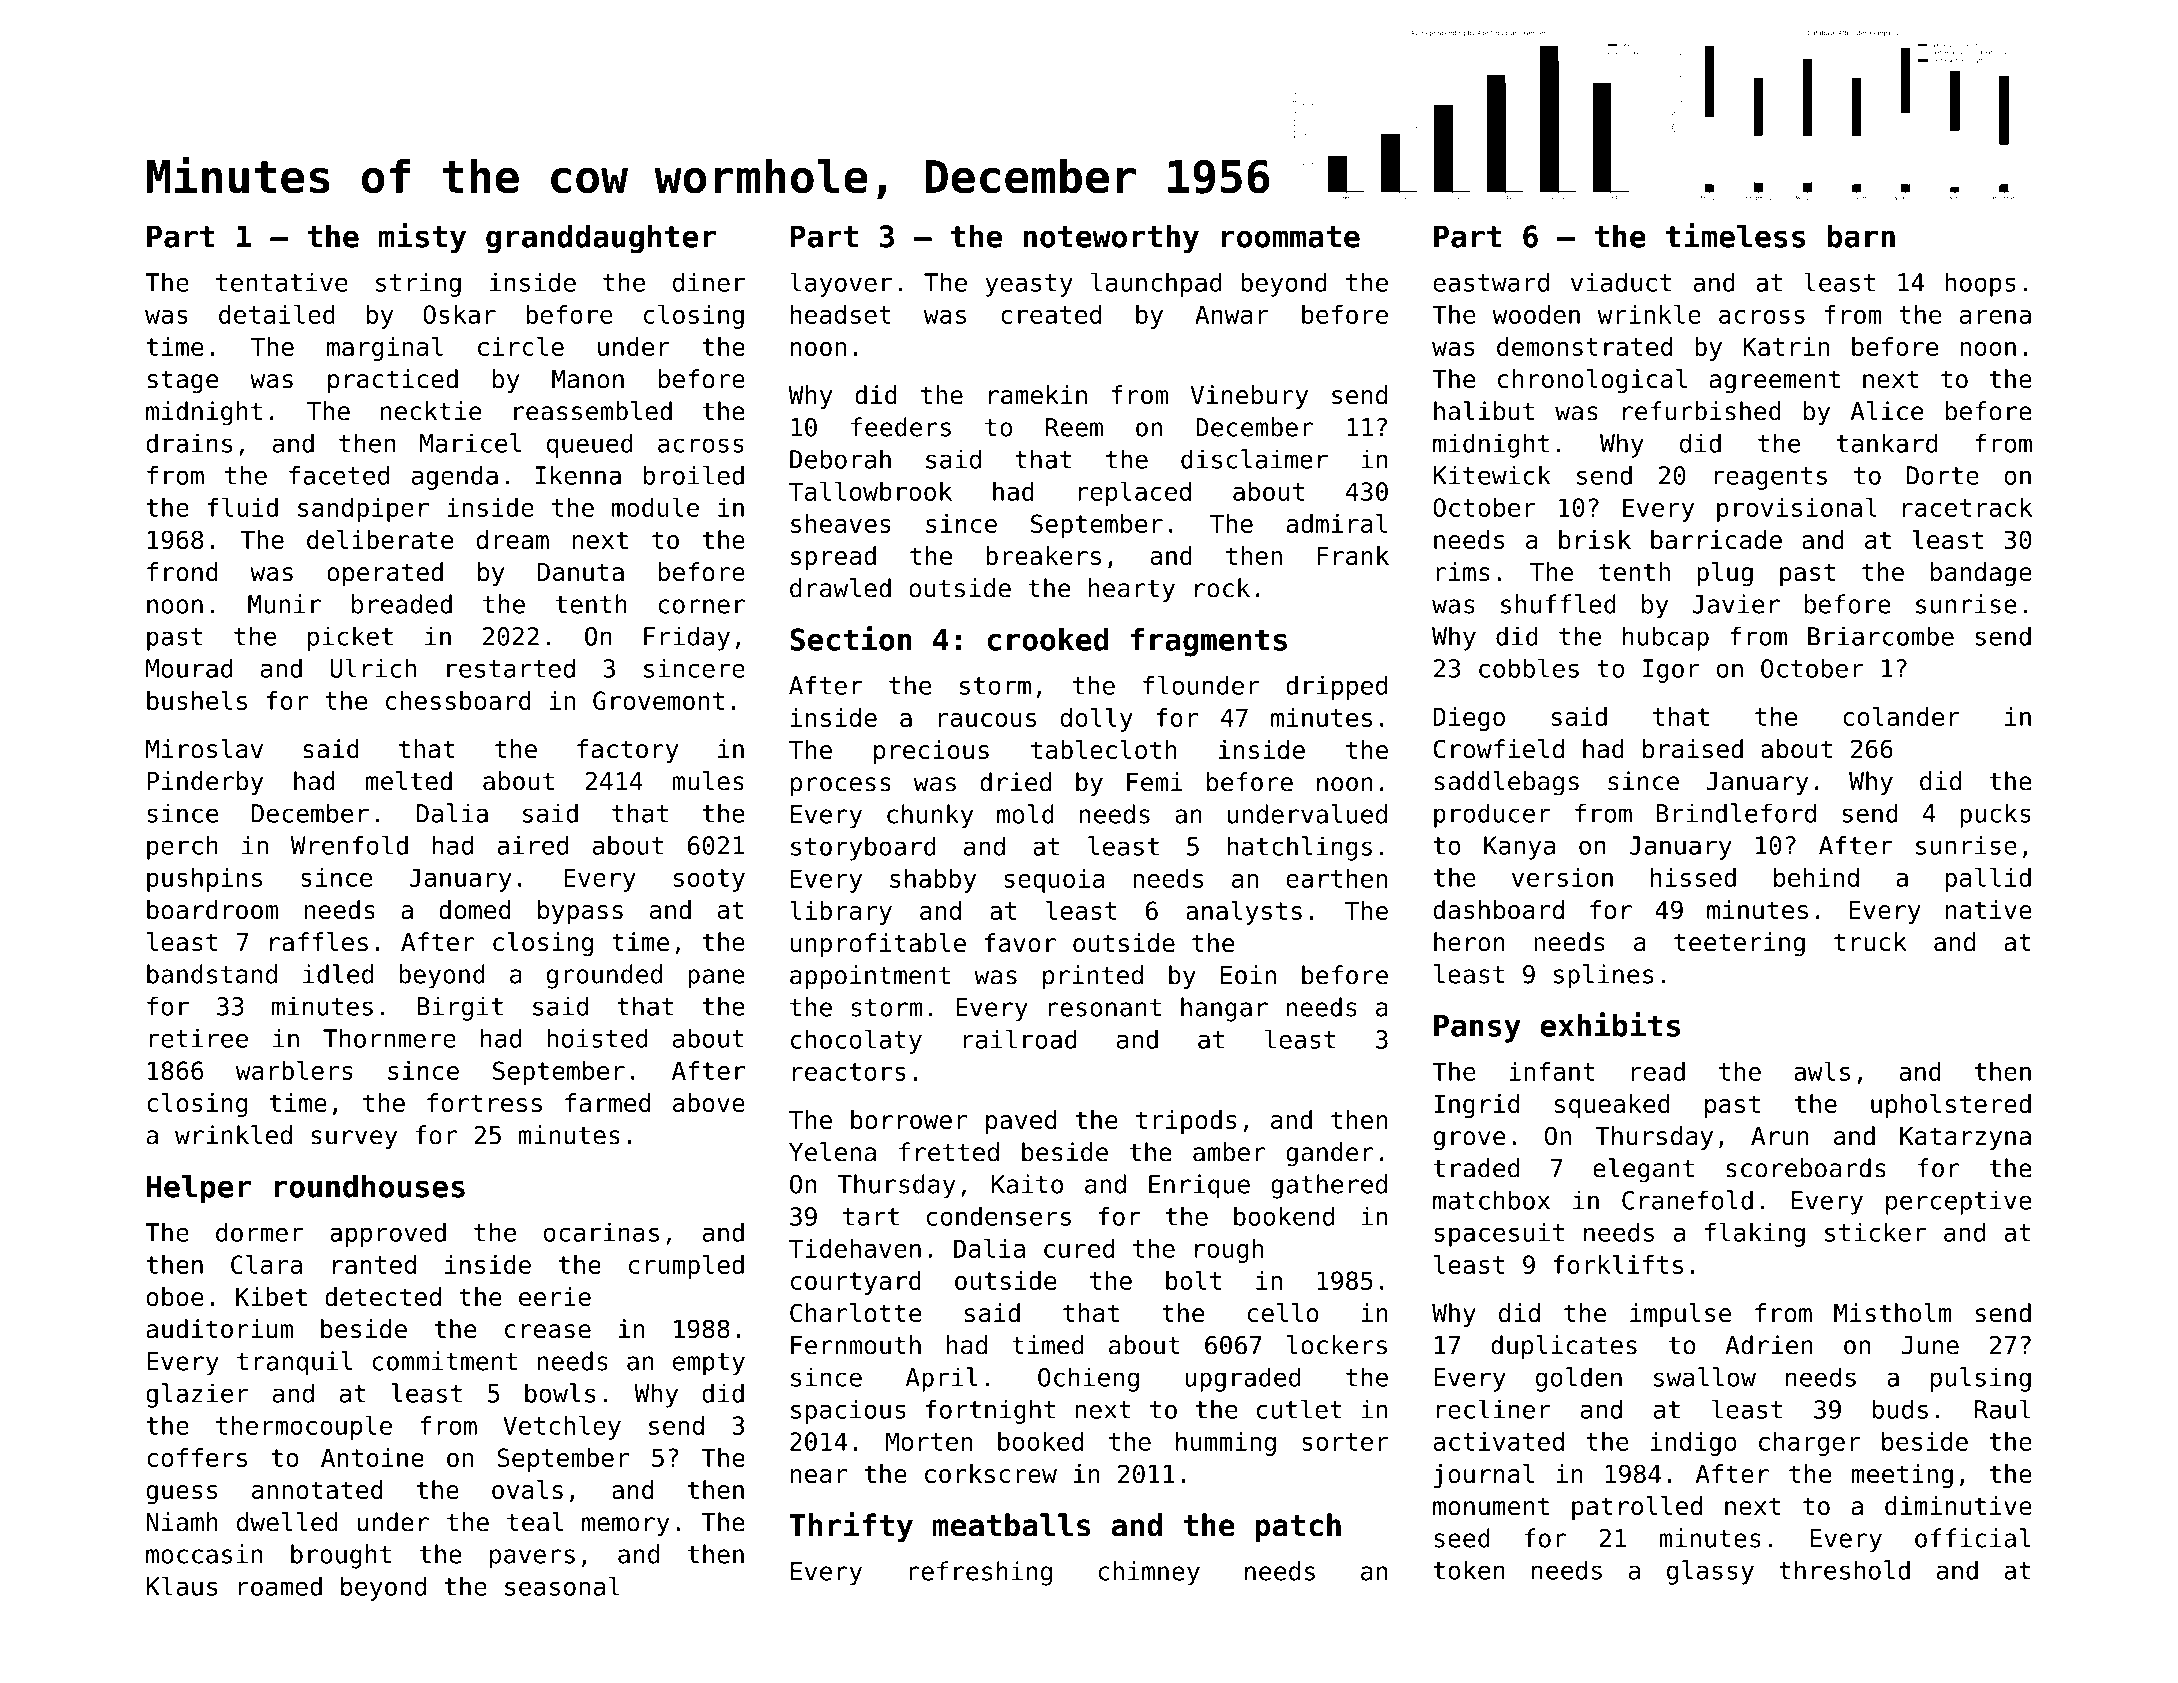  Describe the element at coordinates (1149, 1573) in the page. I see `chimney` at that location.
